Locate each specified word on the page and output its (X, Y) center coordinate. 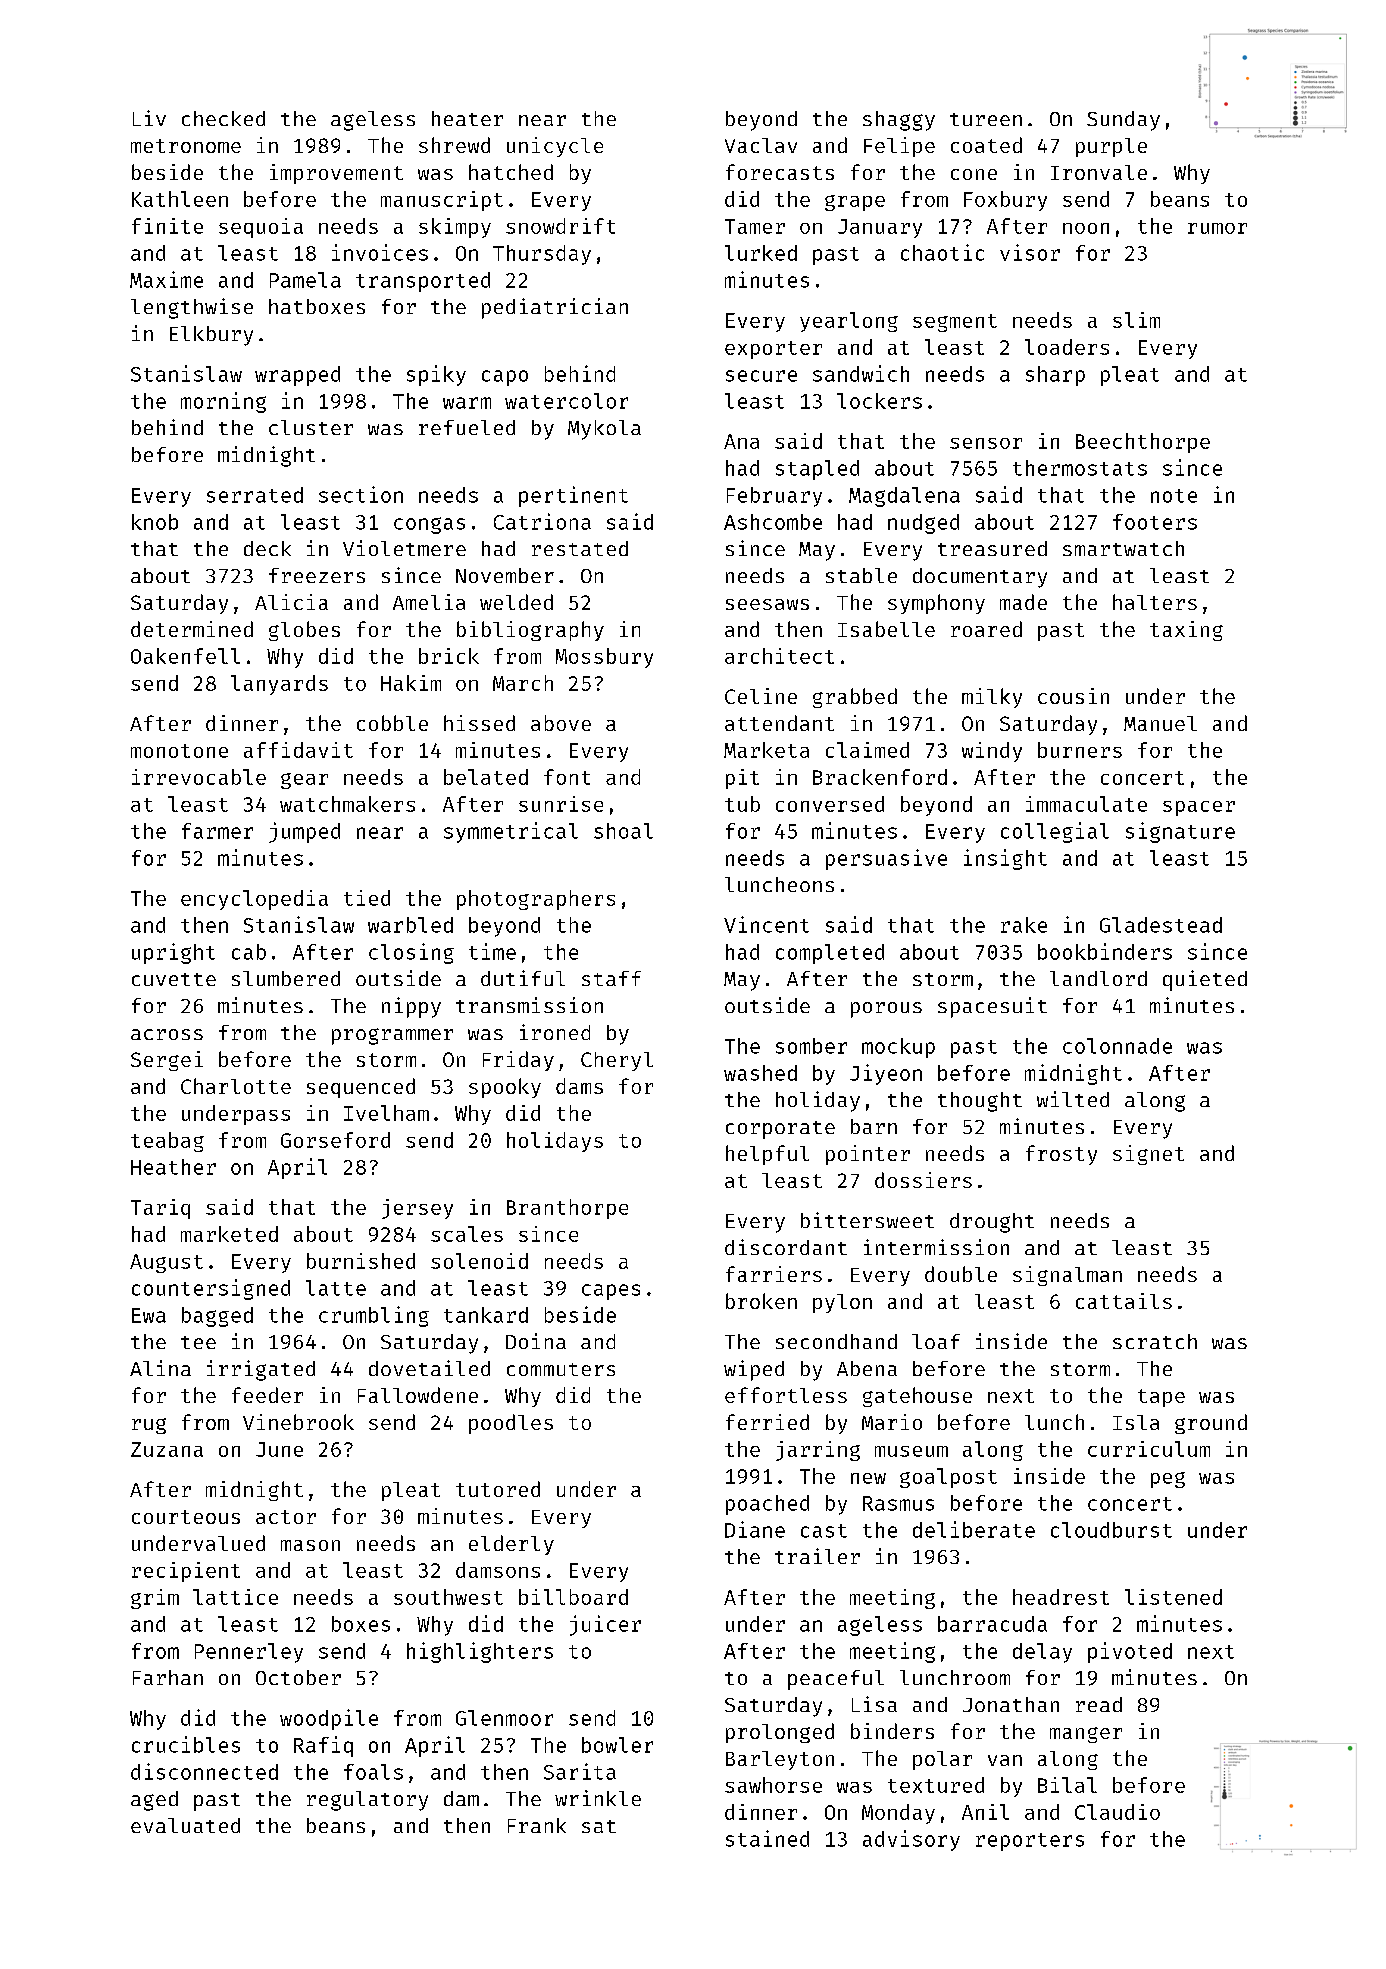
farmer (217, 831)
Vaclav (761, 145)
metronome (186, 146)
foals (373, 1772)
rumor (1217, 228)
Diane (755, 1529)
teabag (167, 1142)
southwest (448, 1597)
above (561, 723)
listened (1173, 1597)
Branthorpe (567, 1209)
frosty (1061, 1155)
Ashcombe (773, 522)
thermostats (1080, 468)
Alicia (291, 602)
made (1023, 602)
